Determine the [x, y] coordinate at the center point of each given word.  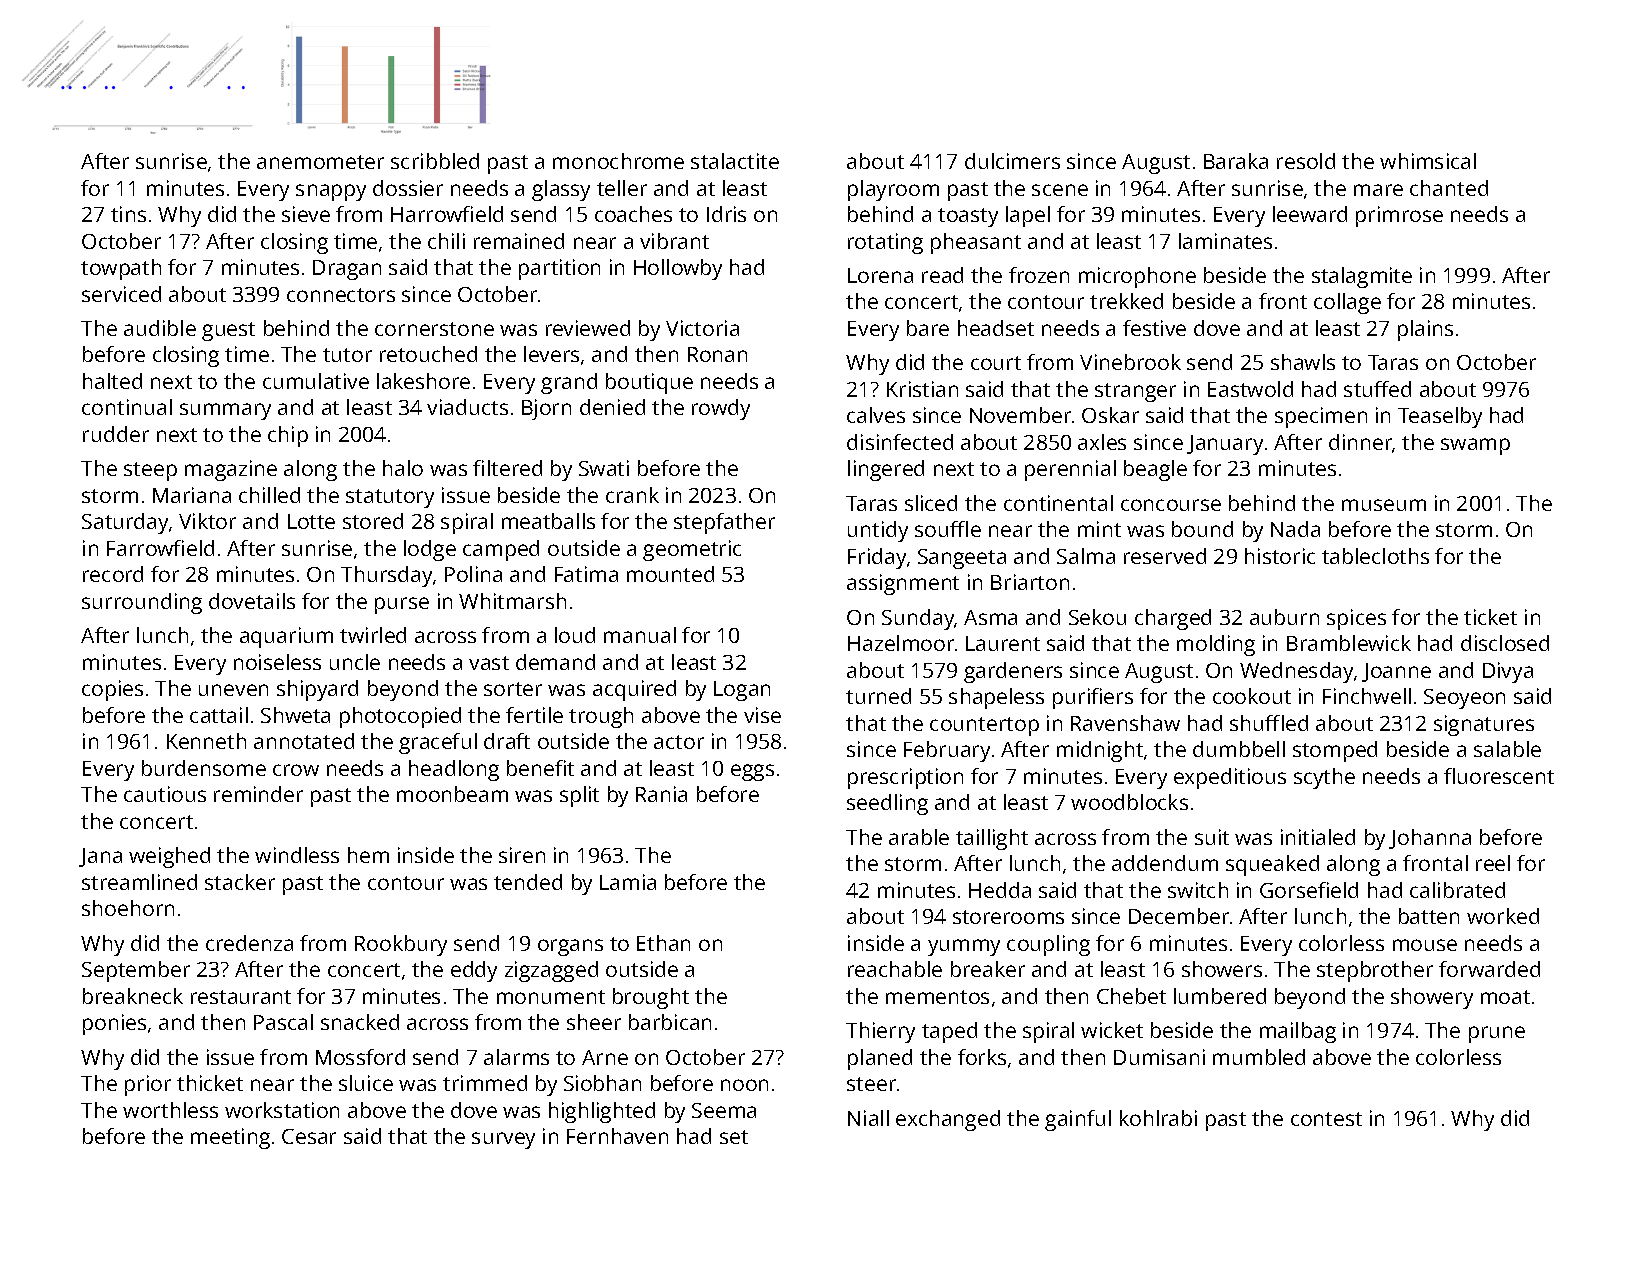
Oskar [1110, 415]
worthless [170, 1110]
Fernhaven [617, 1136]
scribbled [435, 161]
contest [1326, 1119]
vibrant [674, 241]
